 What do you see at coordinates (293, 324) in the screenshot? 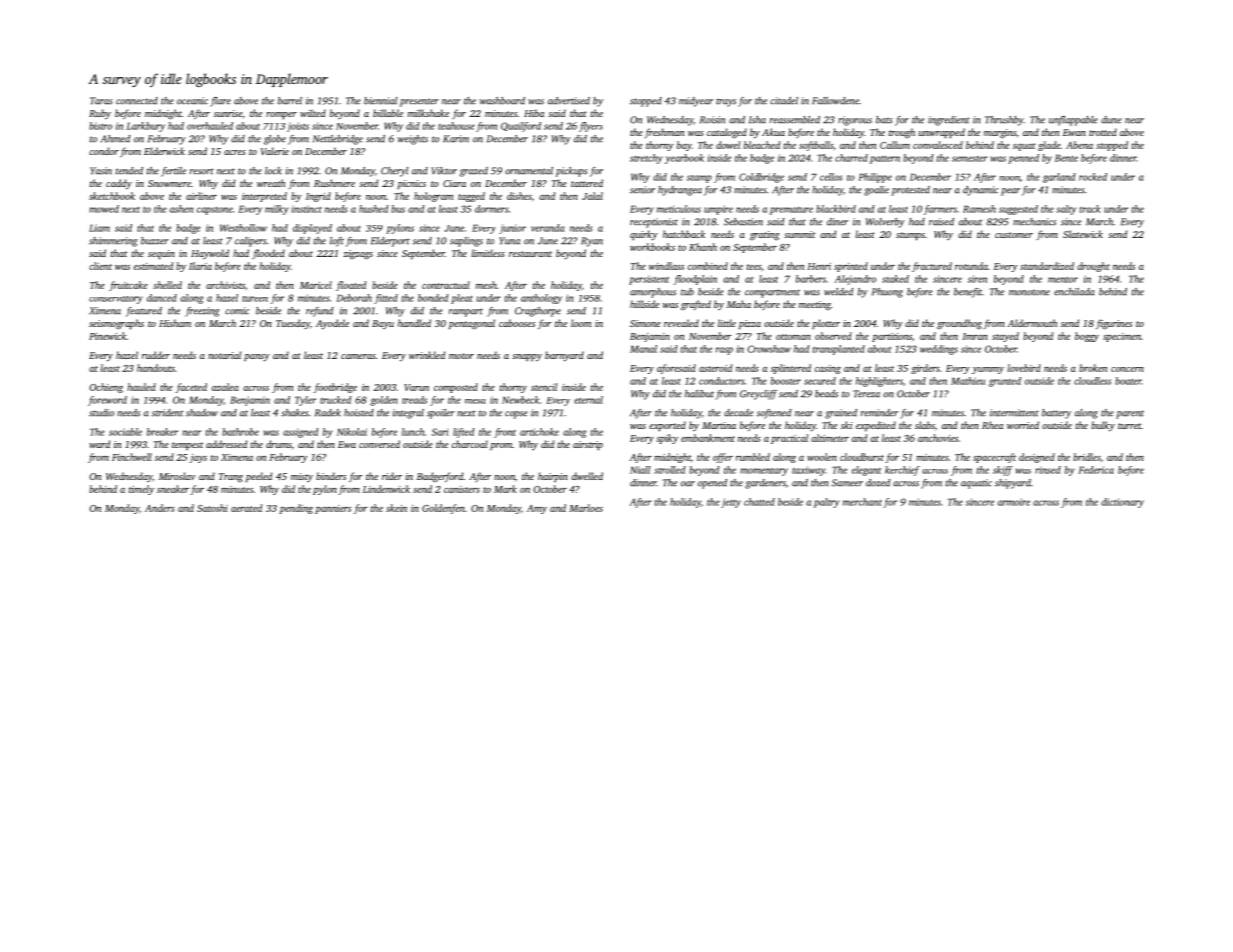
I see `Tuesday` at bounding box center [293, 324].
